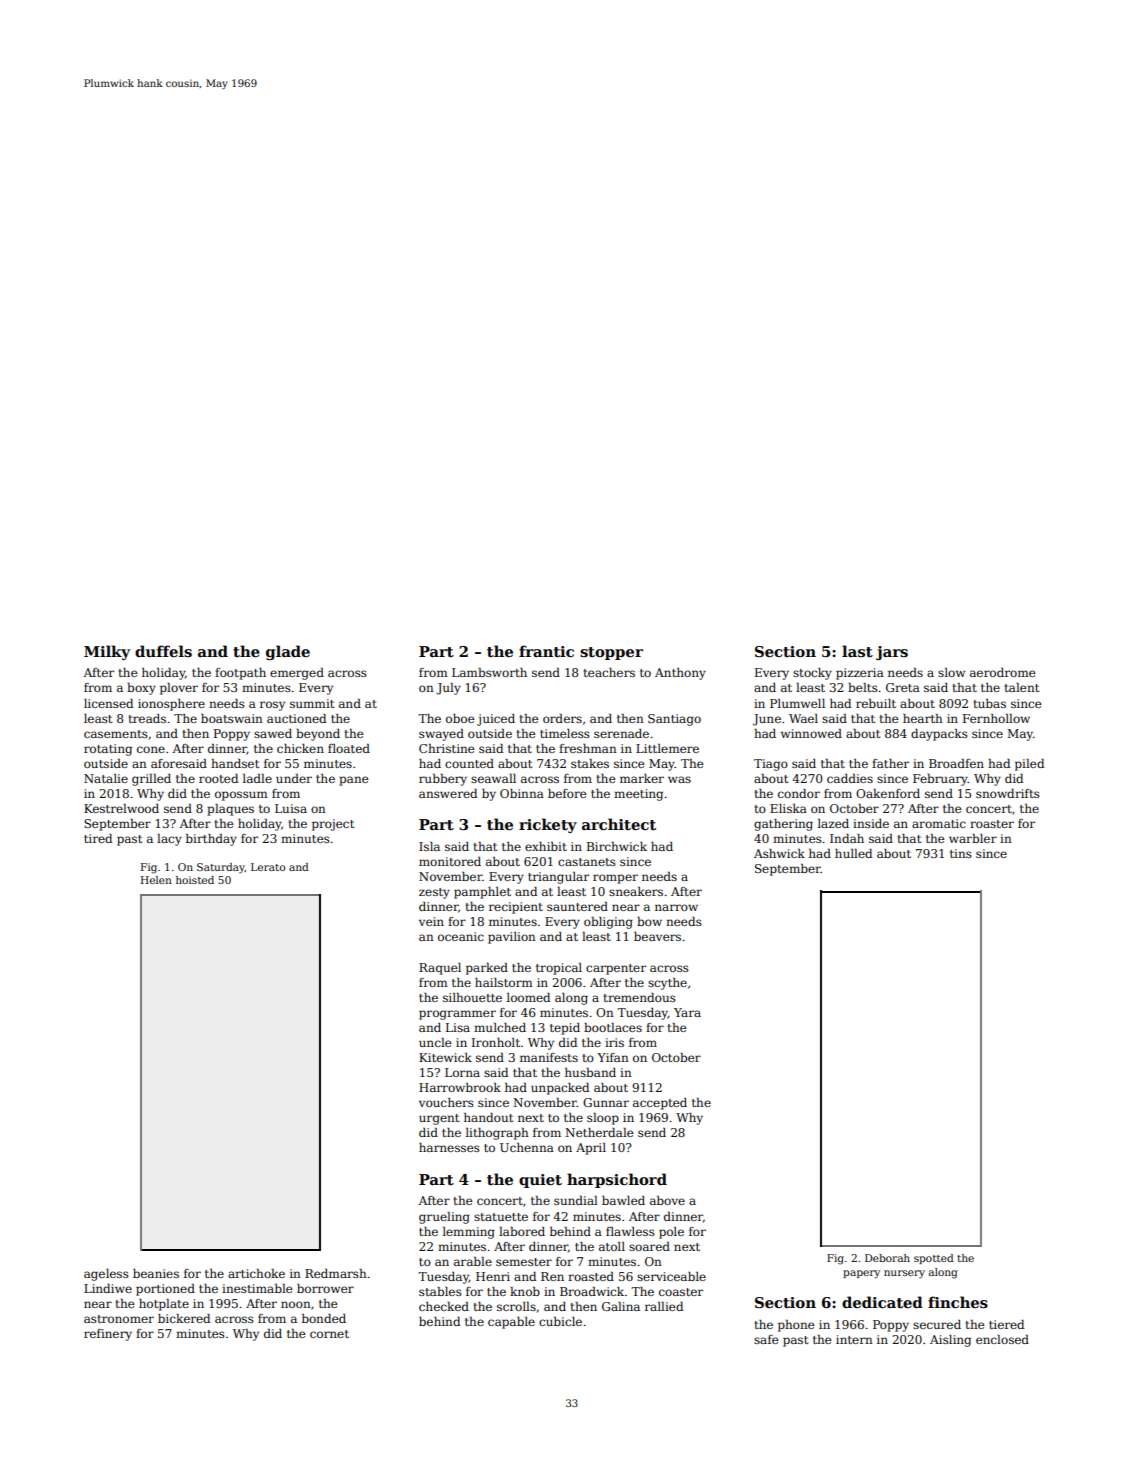  What do you see at coordinates (329, 1334) in the screenshot?
I see `cornet` at bounding box center [329, 1334].
